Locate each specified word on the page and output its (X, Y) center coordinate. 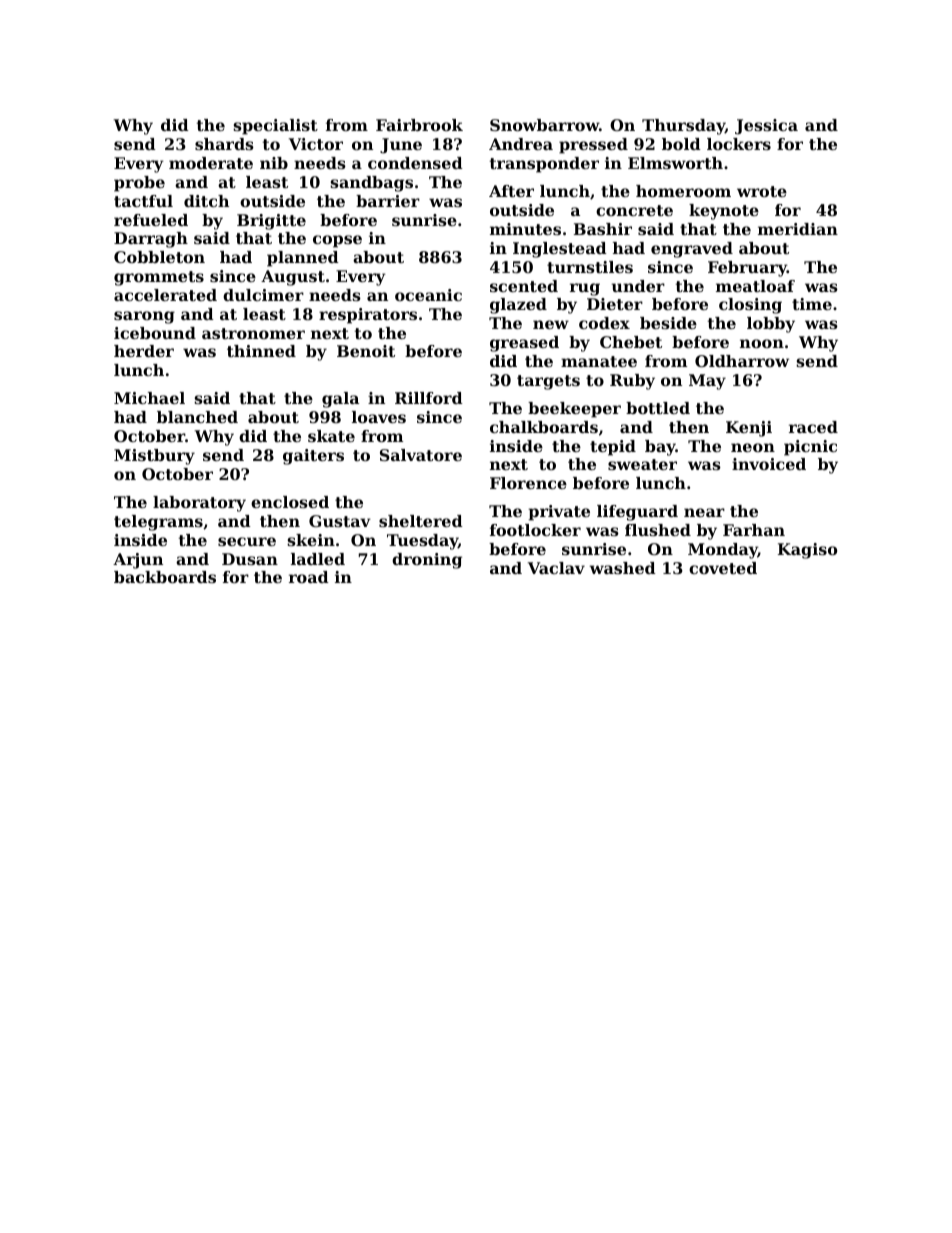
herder (144, 351)
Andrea (521, 144)
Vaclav (556, 568)
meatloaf (755, 286)
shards (224, 144)
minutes (525, 229)
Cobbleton (159, 257)
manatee (599, 361)
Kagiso (807, 551)
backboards (165, 577)
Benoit (366, 351)
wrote (762, 191)
